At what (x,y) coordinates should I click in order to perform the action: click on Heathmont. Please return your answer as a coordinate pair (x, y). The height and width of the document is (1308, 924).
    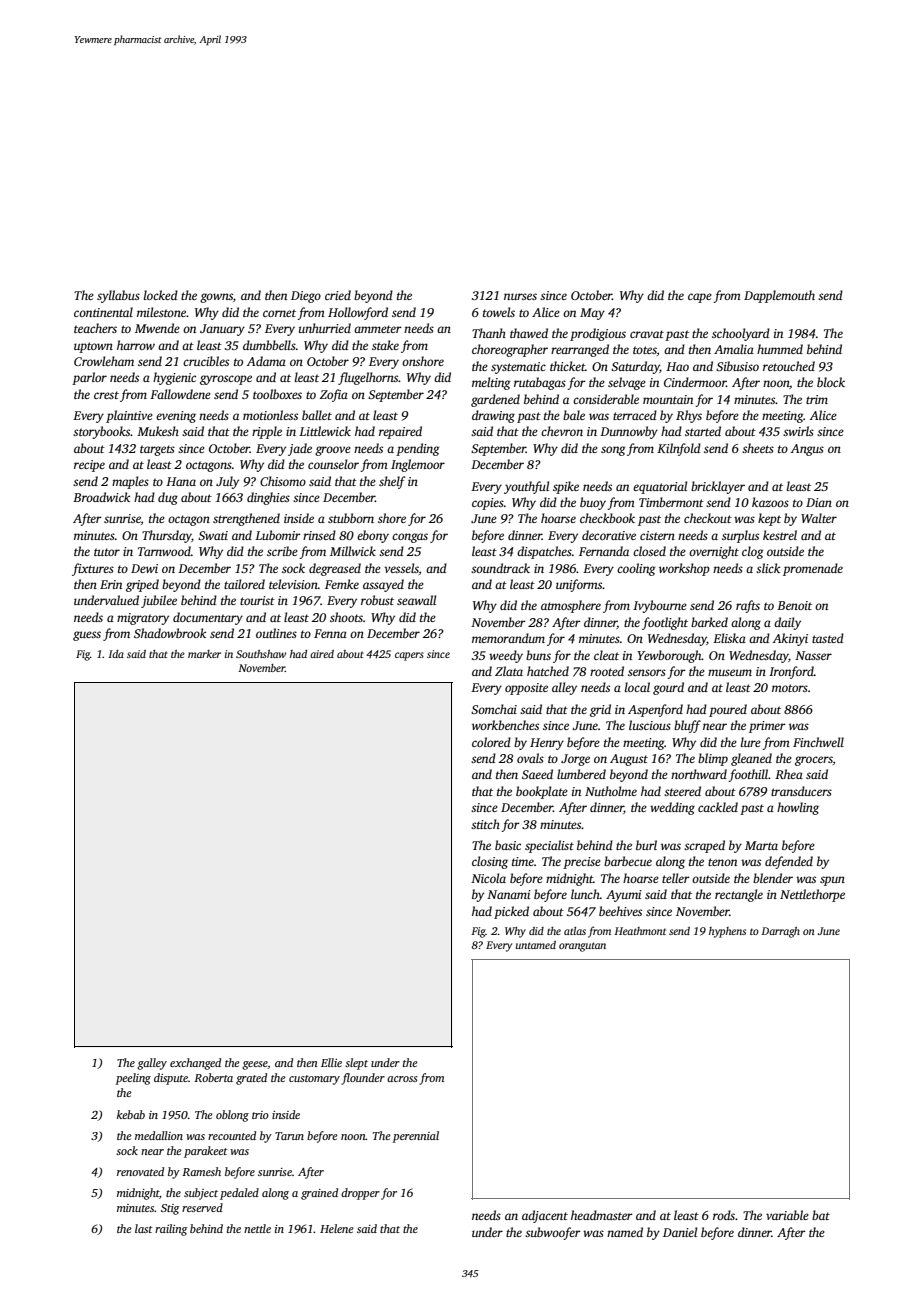
    Looking at the image, I should click on (640, 931).
